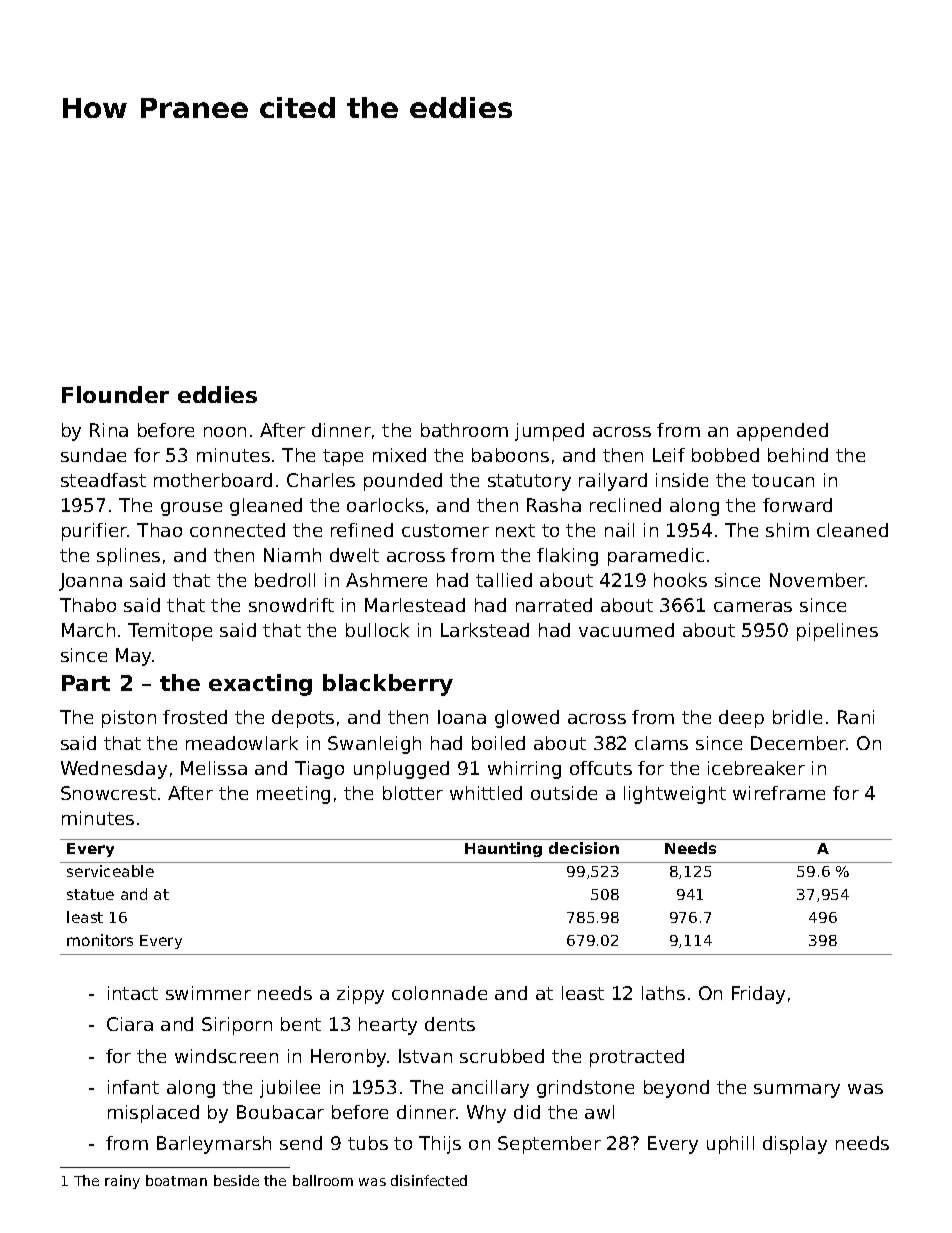  What do you see at coordinates (502, 1056) in the document?
I see `scrubbed` at bounding box center [502, 1056].
